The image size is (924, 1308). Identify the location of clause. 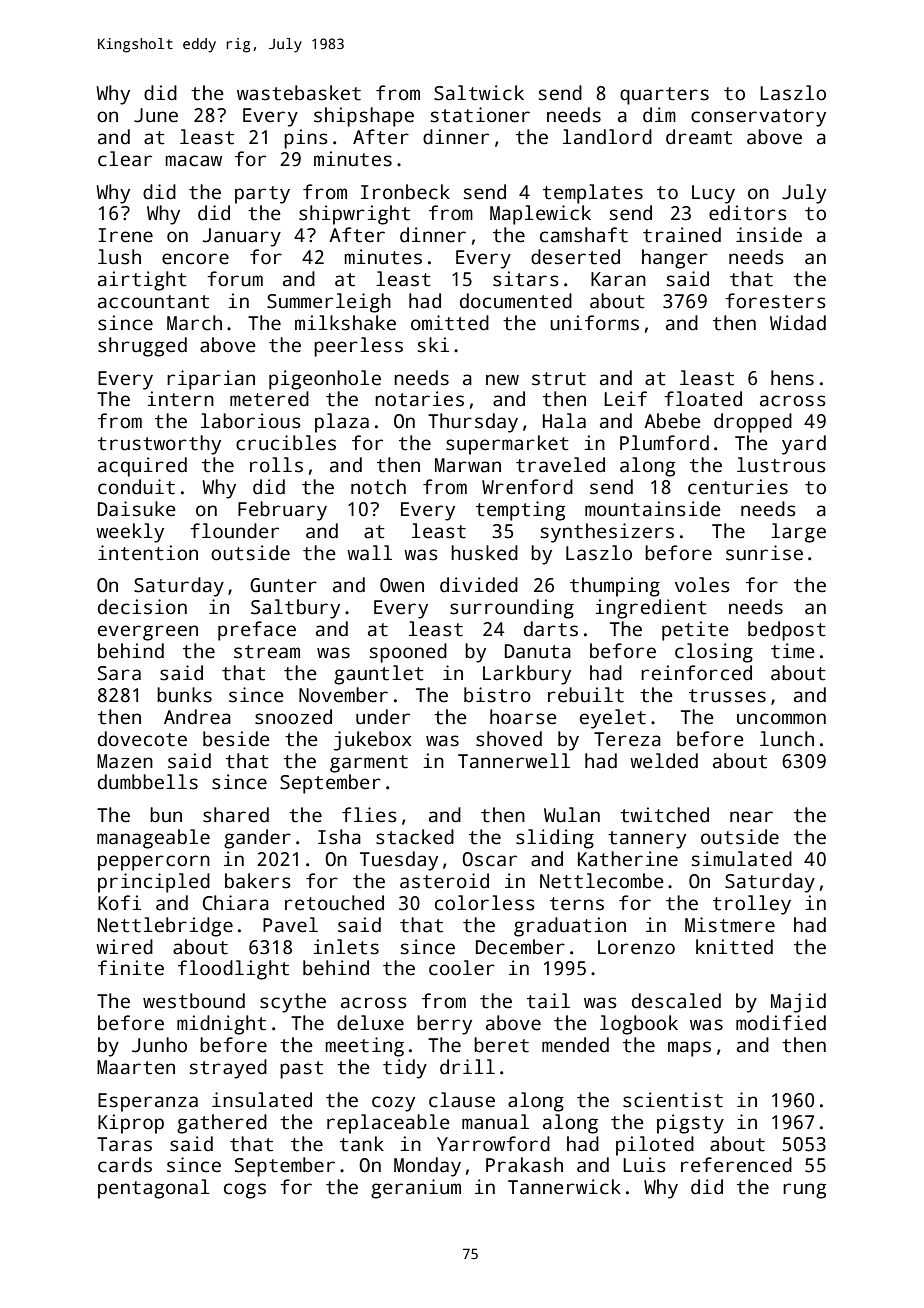
(462, 1100).
